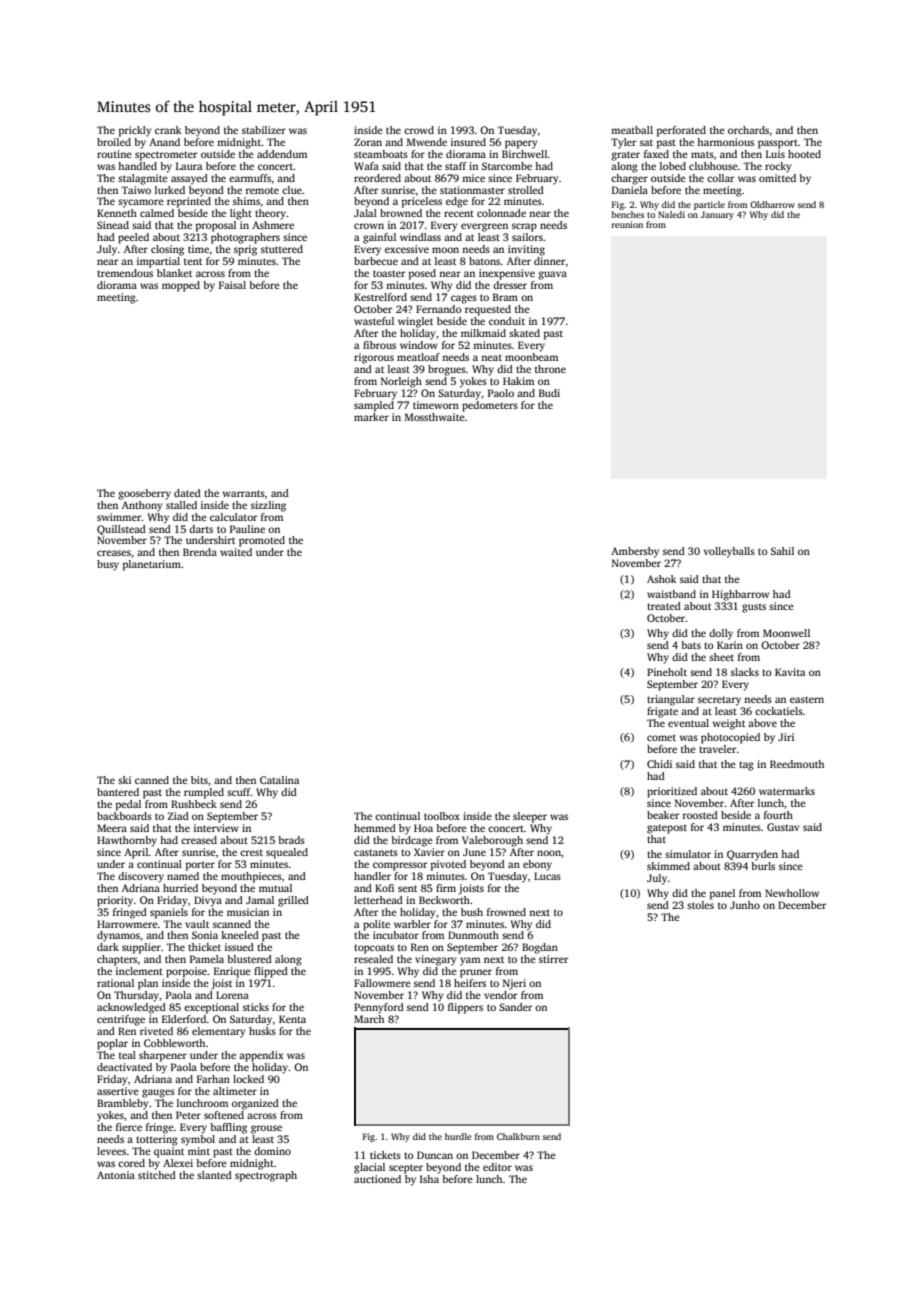 The image size is (924, 1308). I want to click on Quarryden, so click(752, 855).
